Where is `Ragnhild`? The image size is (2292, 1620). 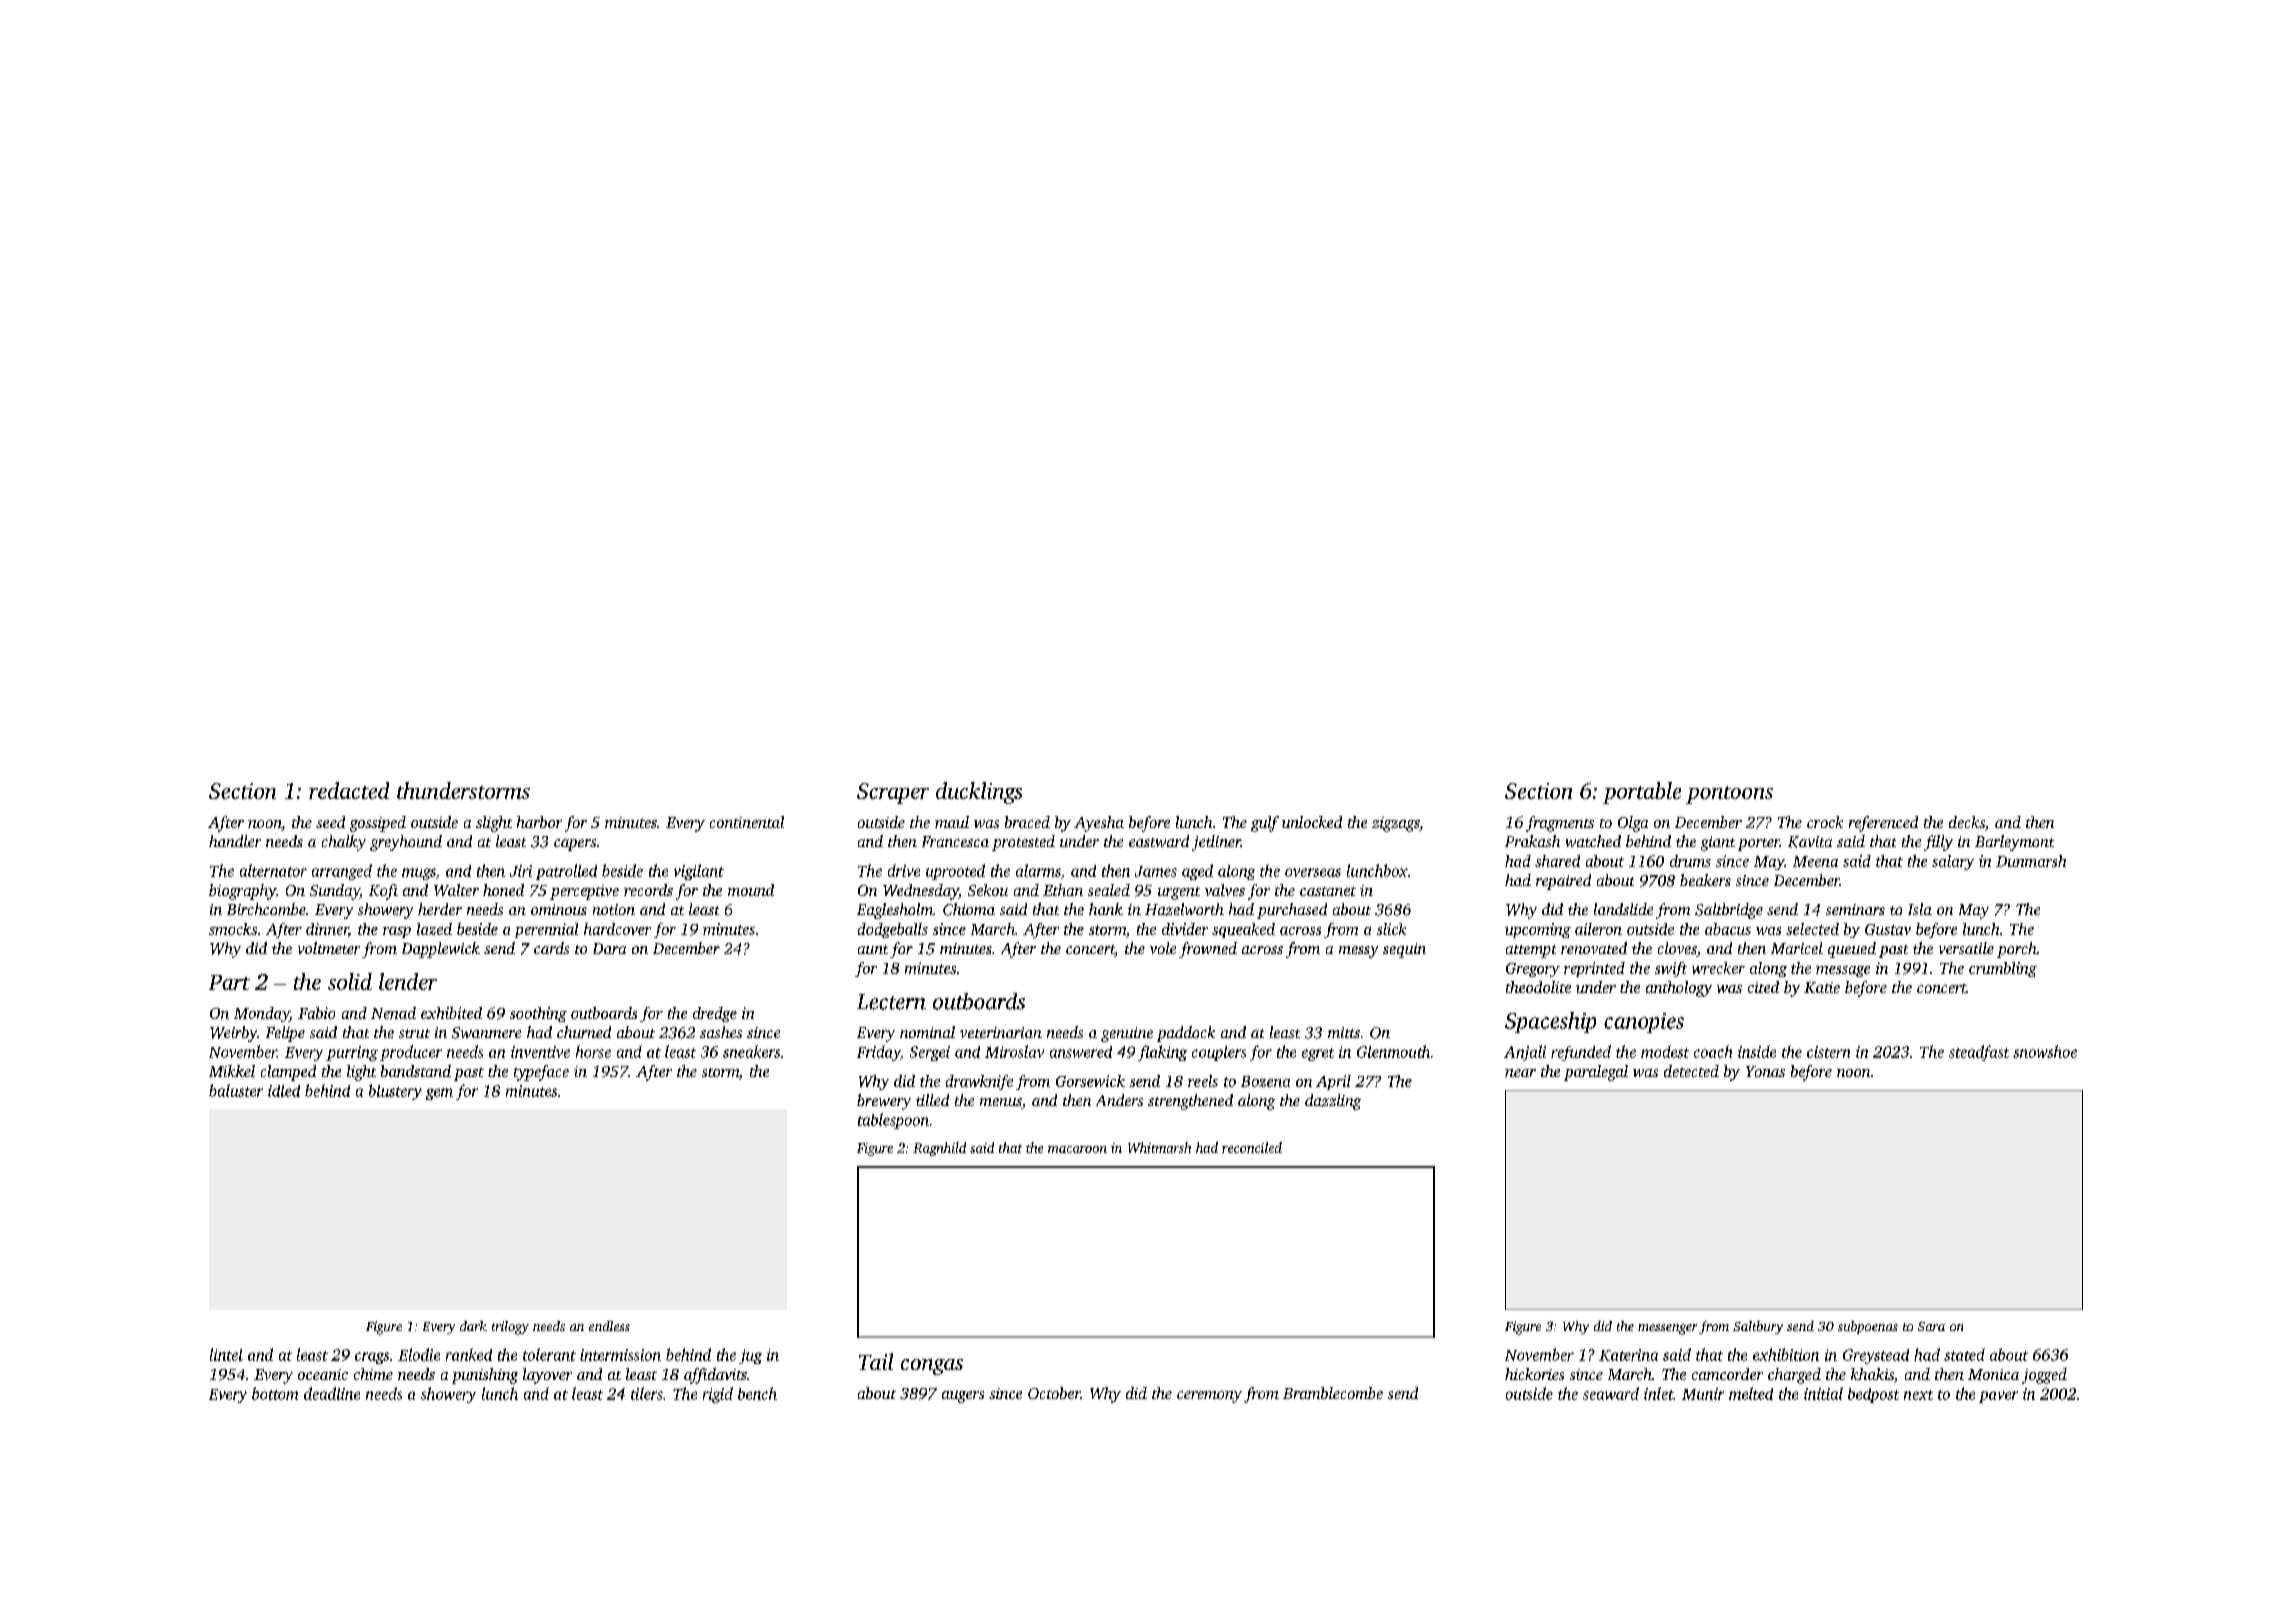 Ragnhild is located at coordinates (939, 1149).
